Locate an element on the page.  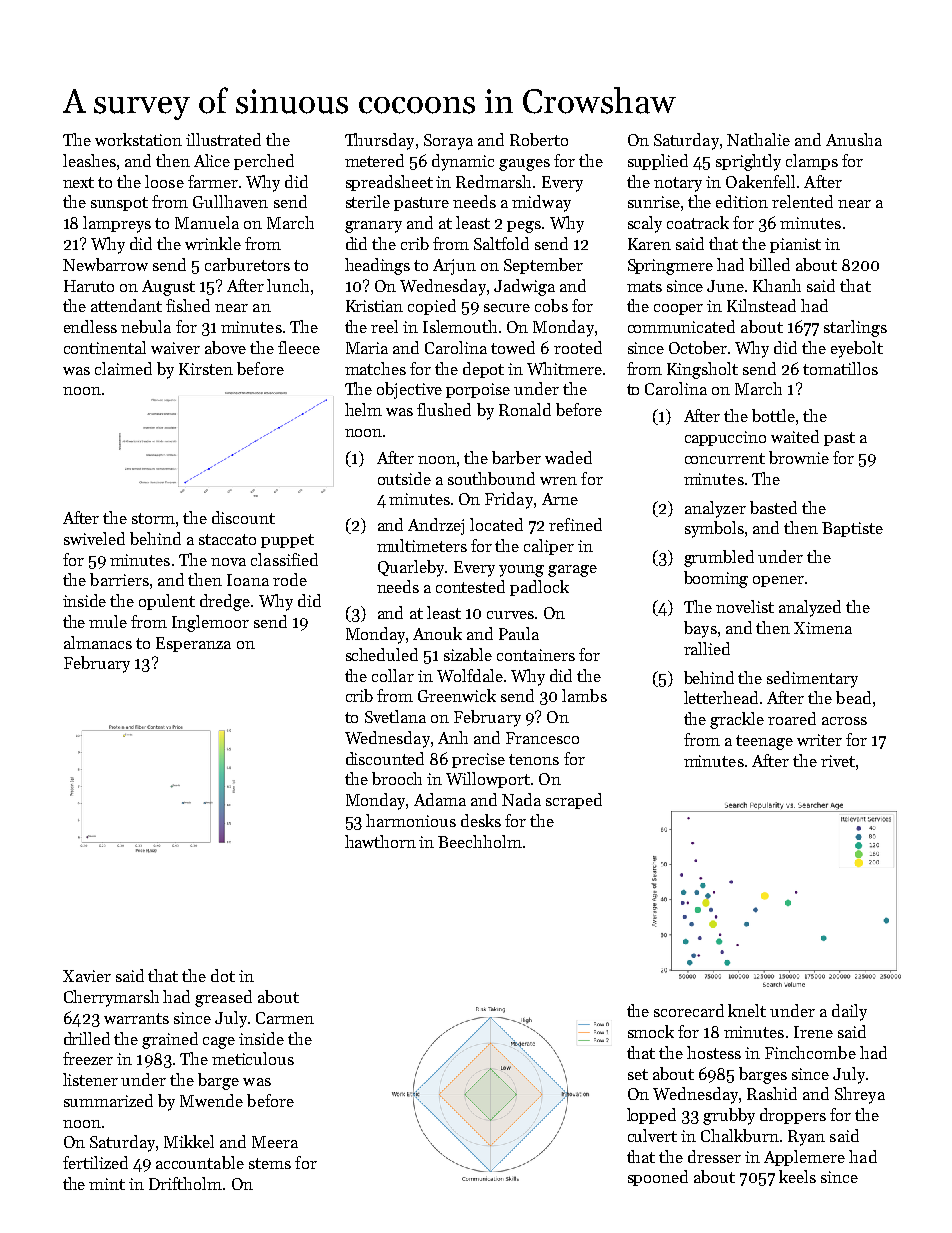
outside is located at coordinates (404, 478).
